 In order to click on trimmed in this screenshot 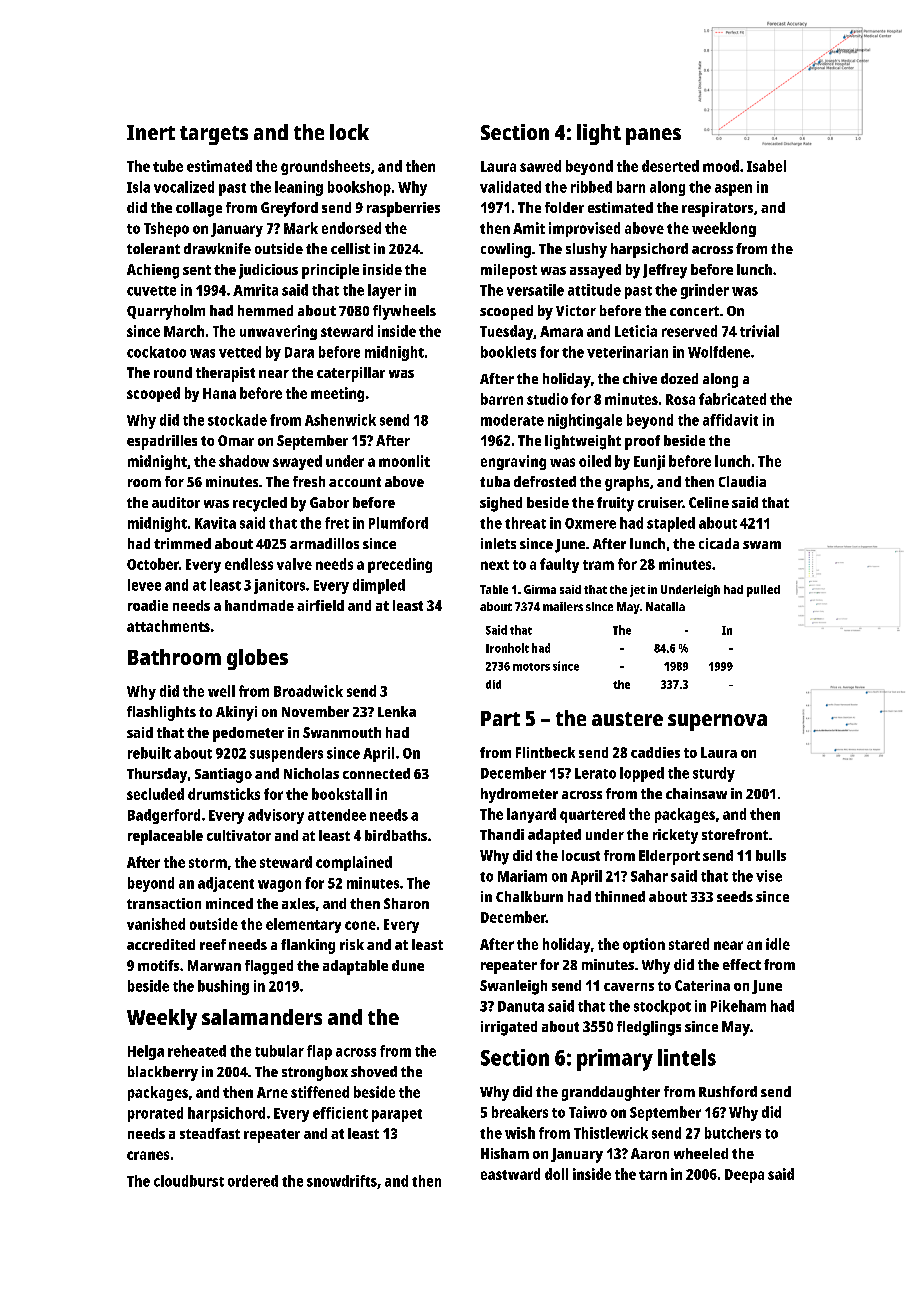, I will do `click(182, 543)`.
